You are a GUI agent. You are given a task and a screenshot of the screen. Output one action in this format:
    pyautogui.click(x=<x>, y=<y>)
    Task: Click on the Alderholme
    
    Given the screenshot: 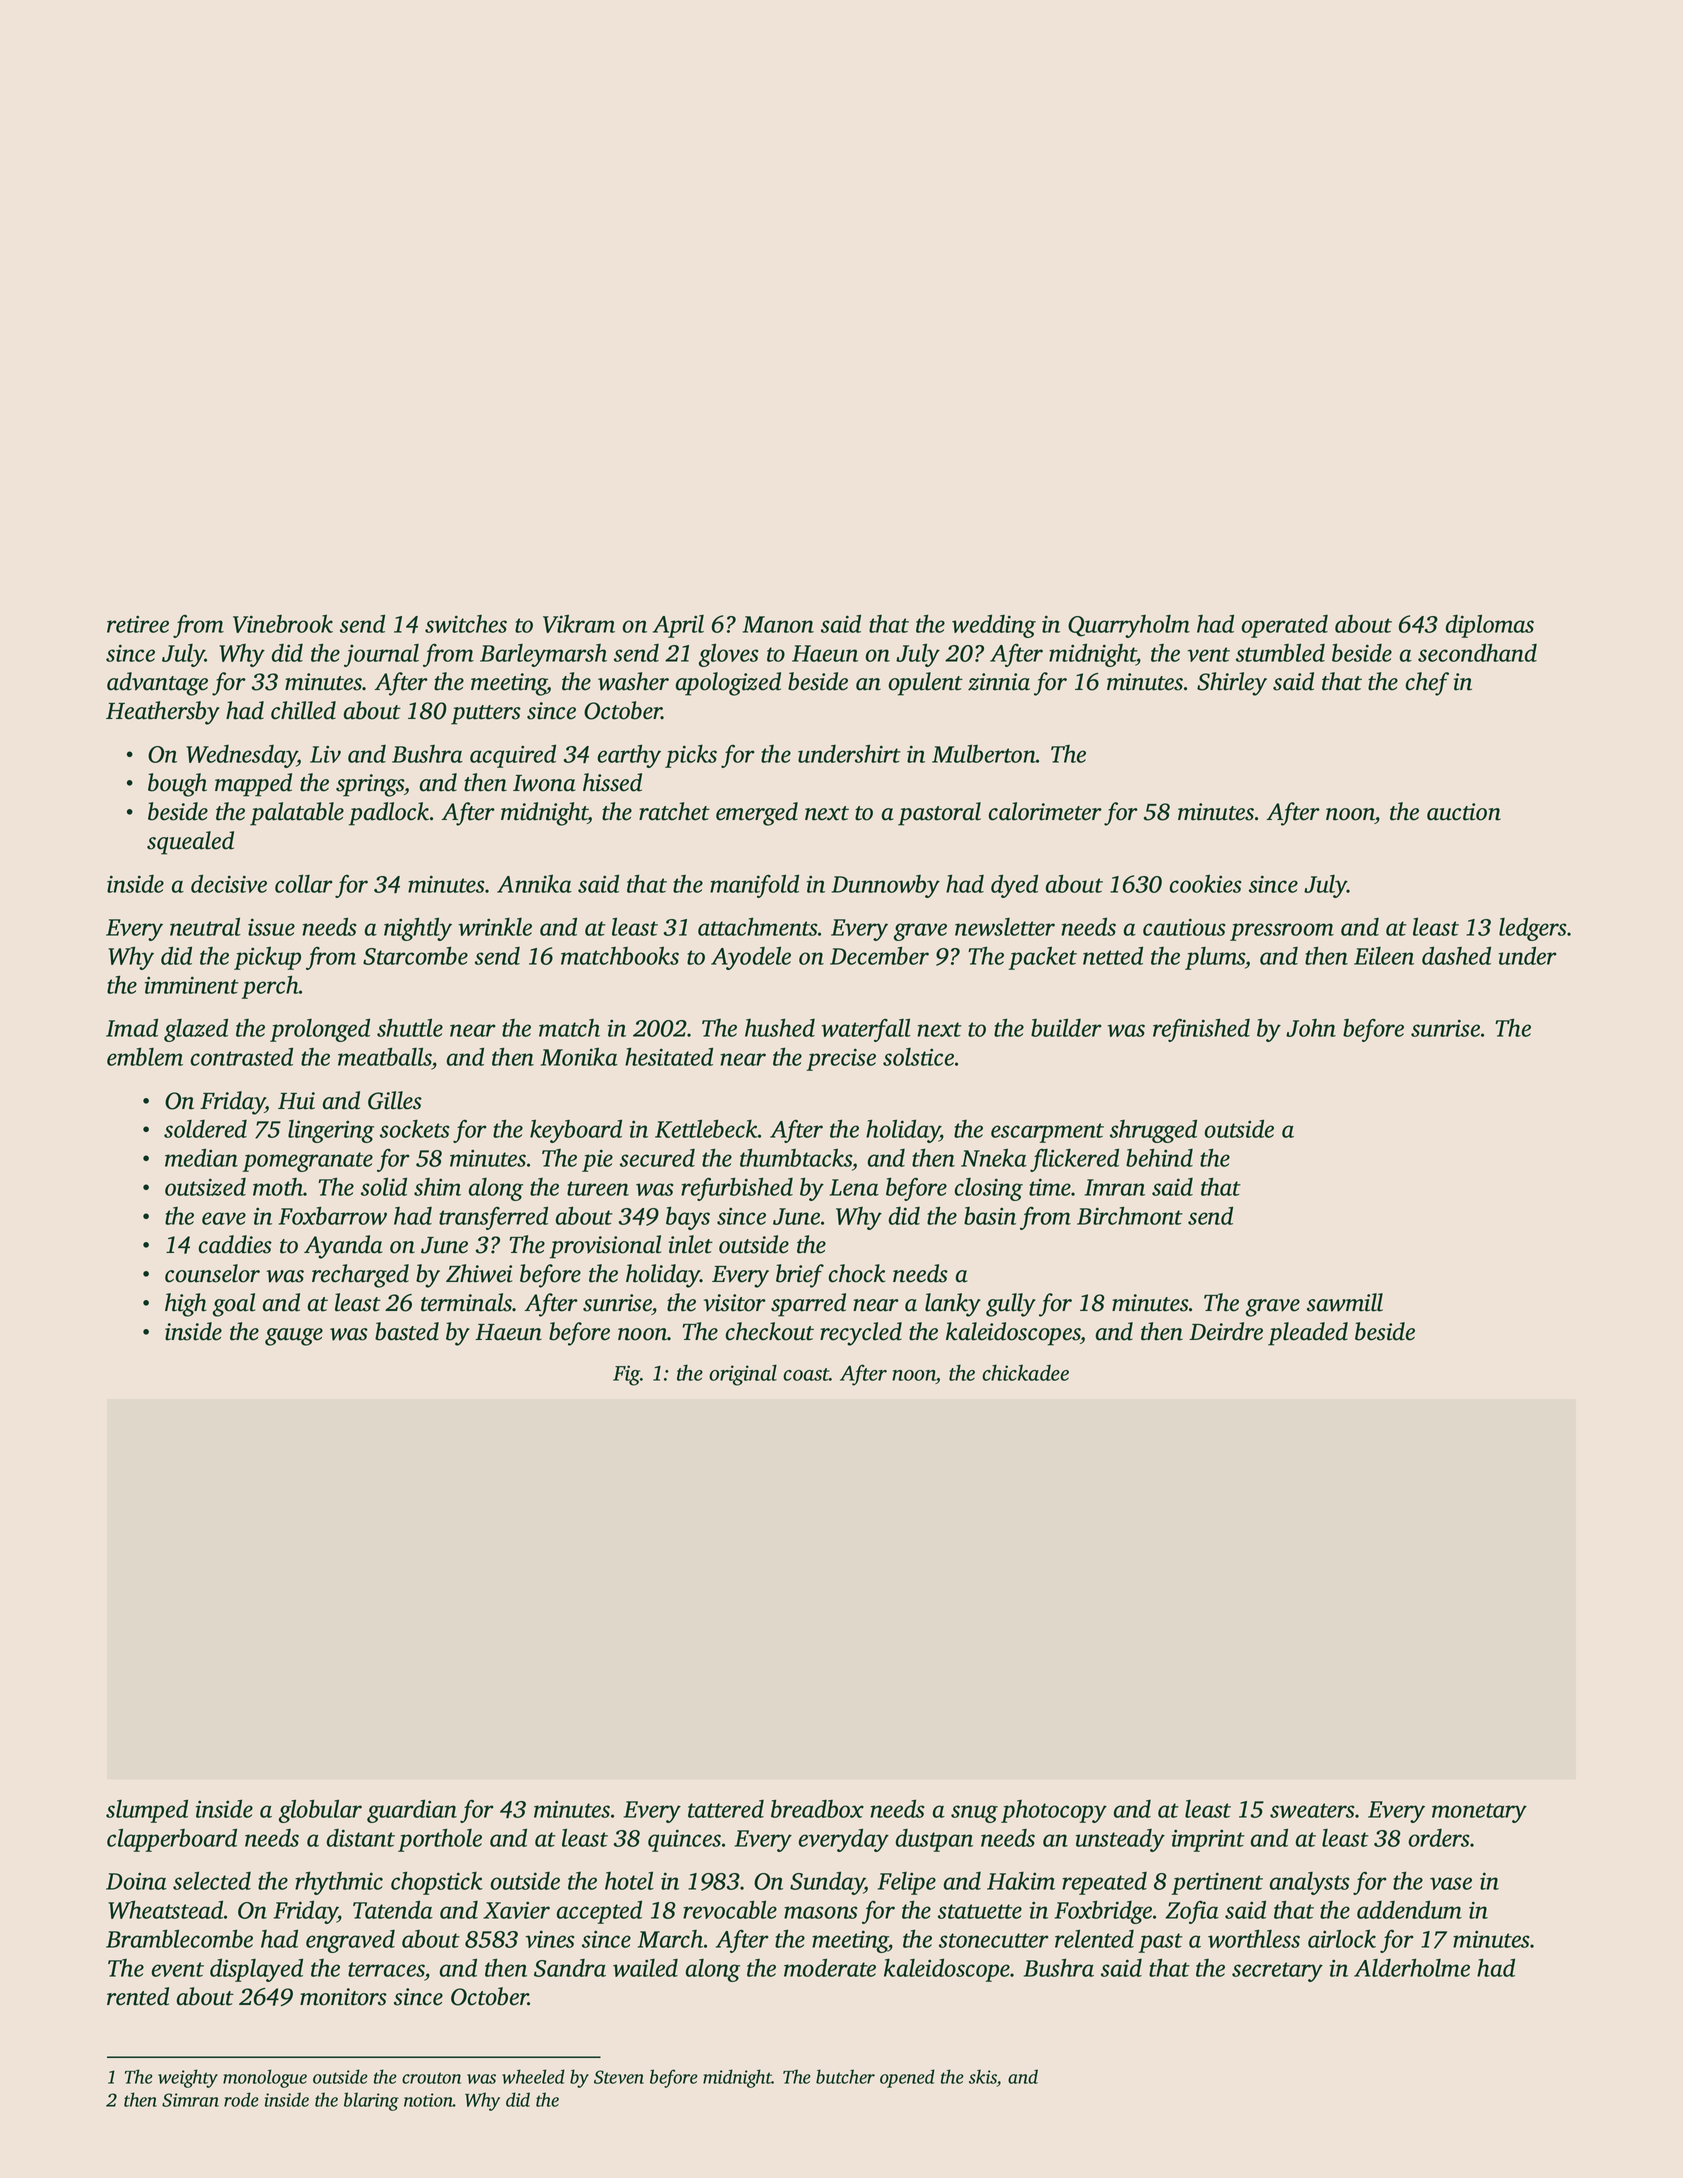 What is the action you would take?
    pyautogui.click(x=1412, y=1967)
